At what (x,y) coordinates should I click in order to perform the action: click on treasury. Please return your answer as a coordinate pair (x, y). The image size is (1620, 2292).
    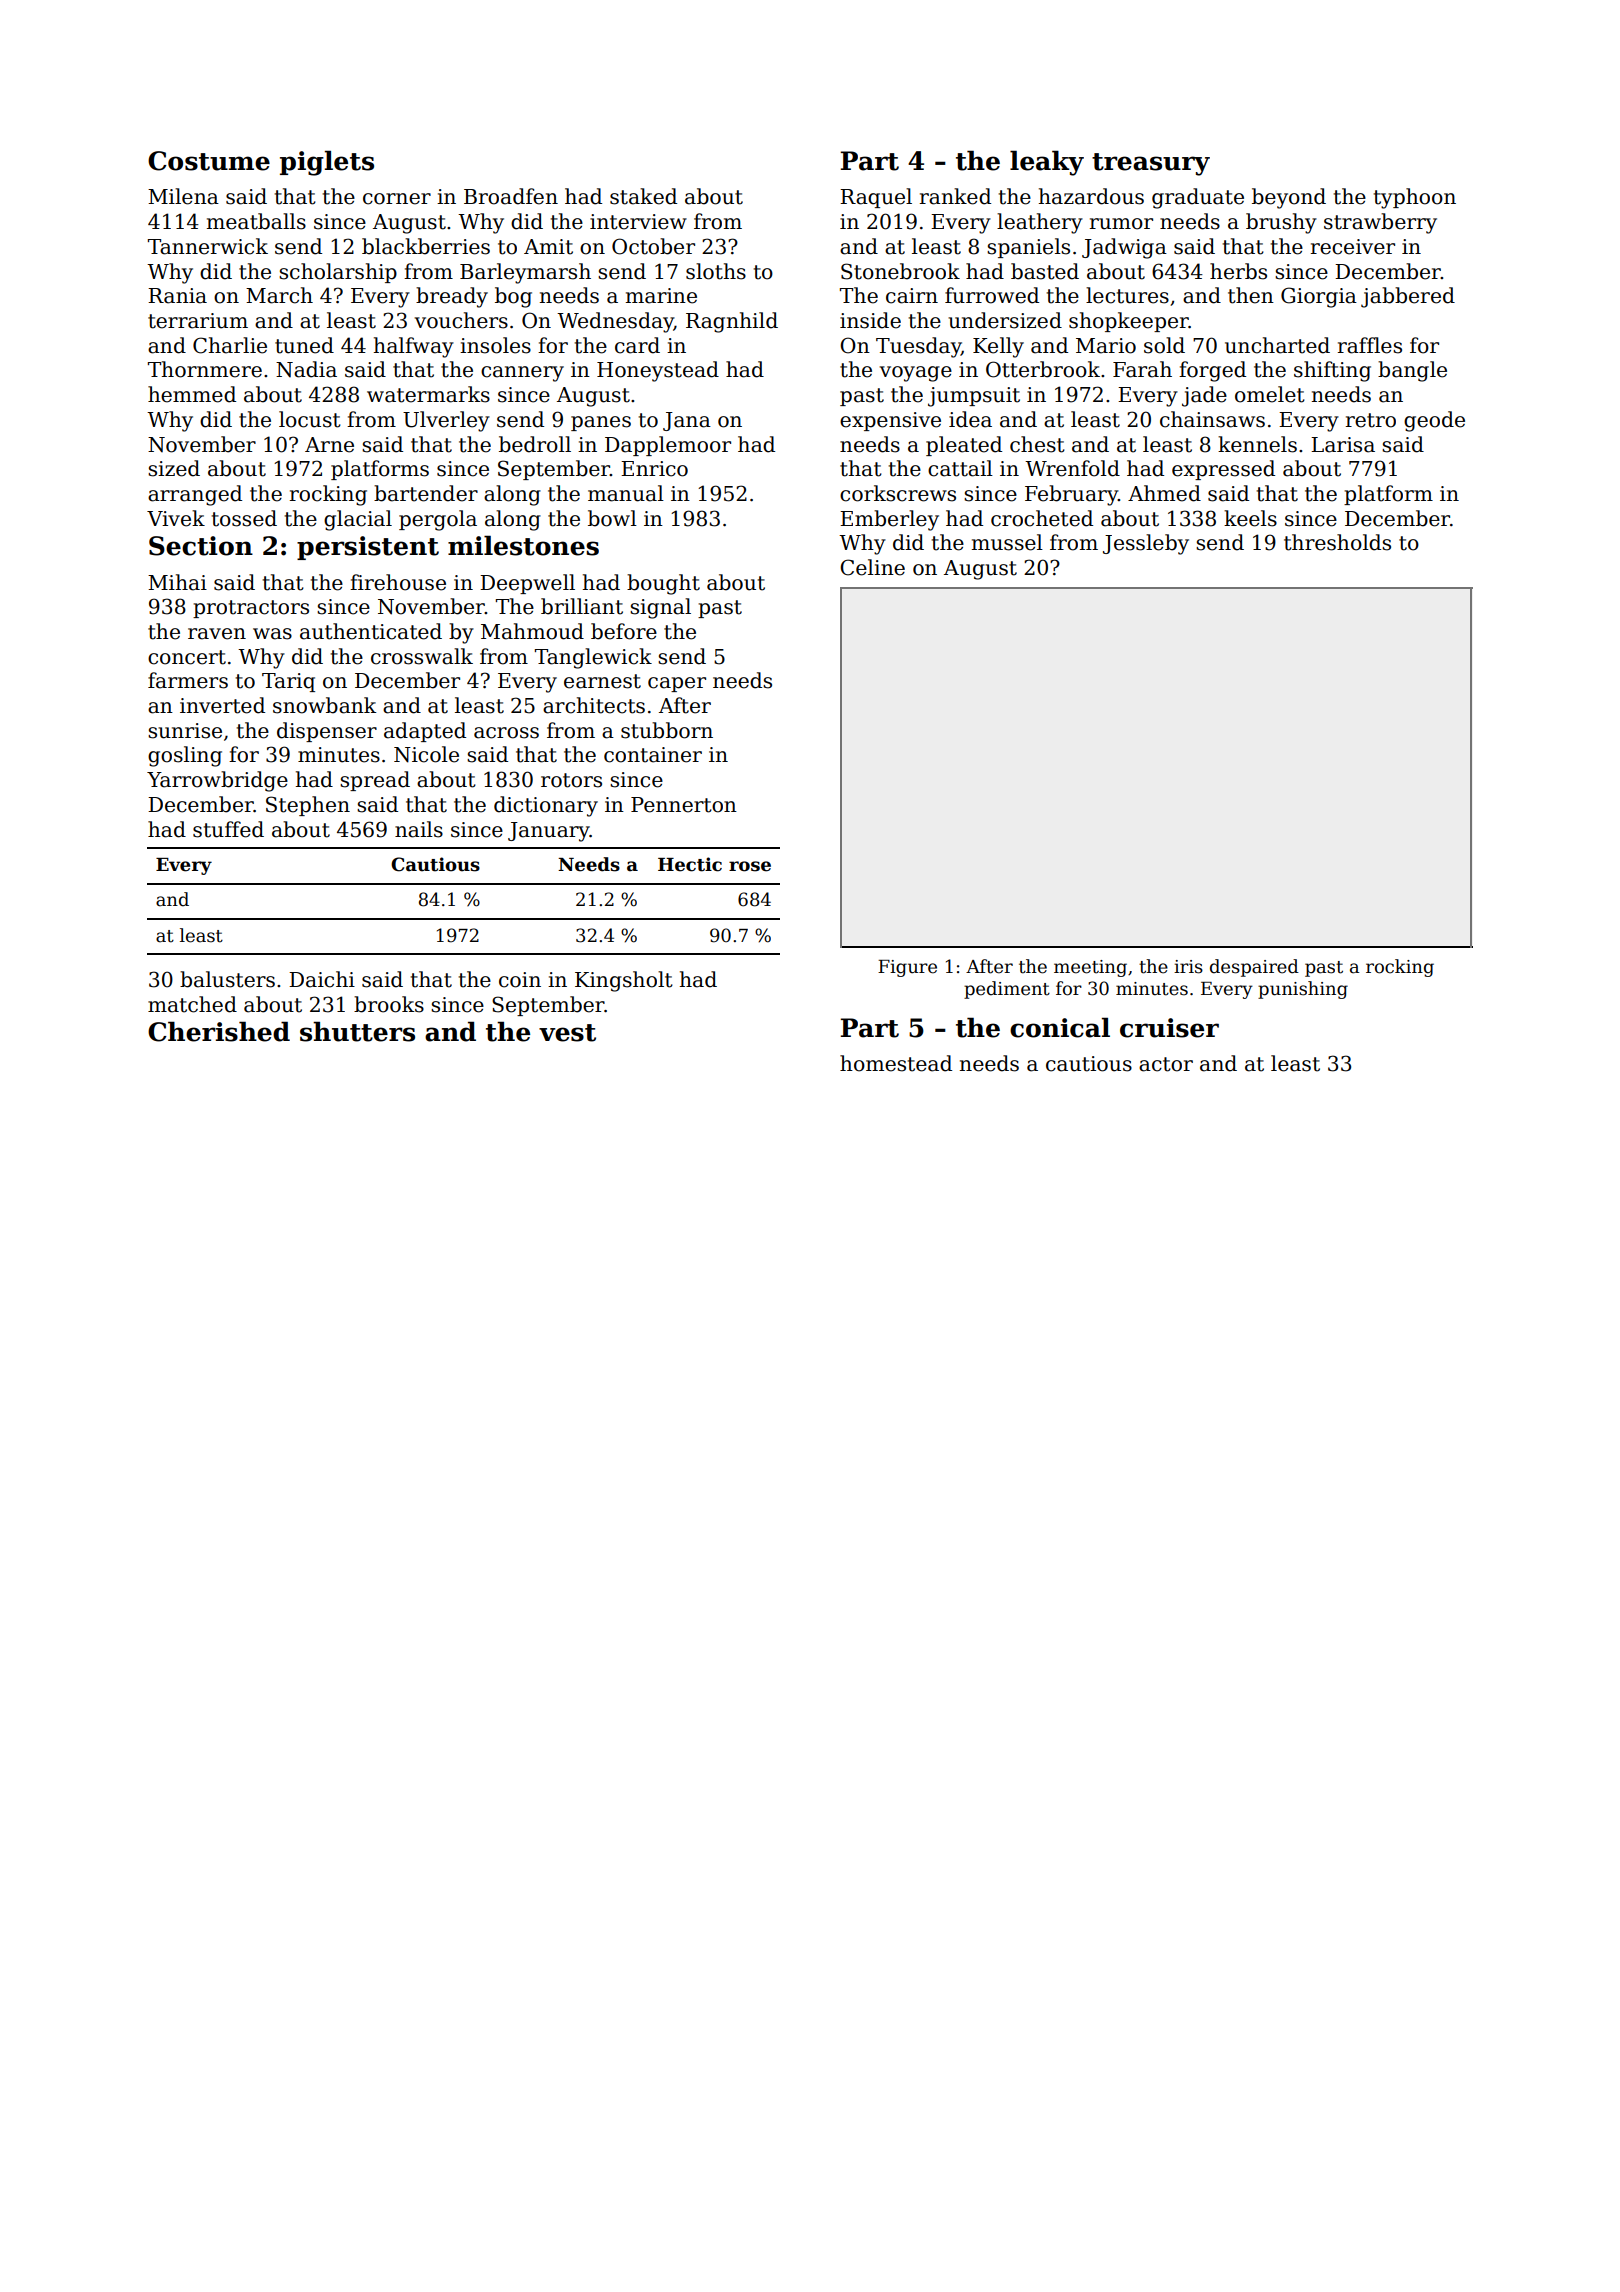
    Looking at the image, I should click on (1151, 164).
